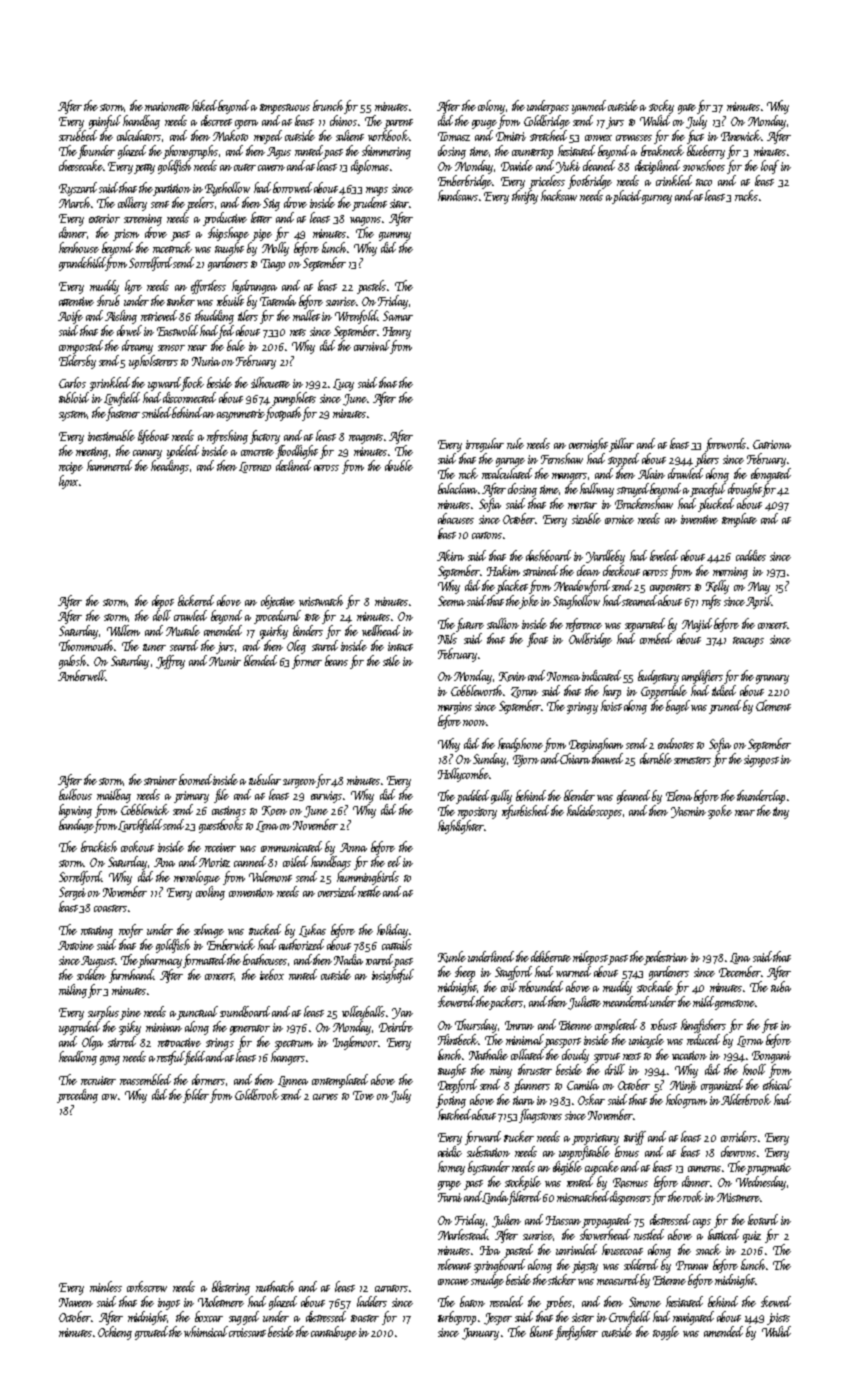  Describe the element at coordinates (513, 973) in the screenshot. I see `Stagford` at that location.
